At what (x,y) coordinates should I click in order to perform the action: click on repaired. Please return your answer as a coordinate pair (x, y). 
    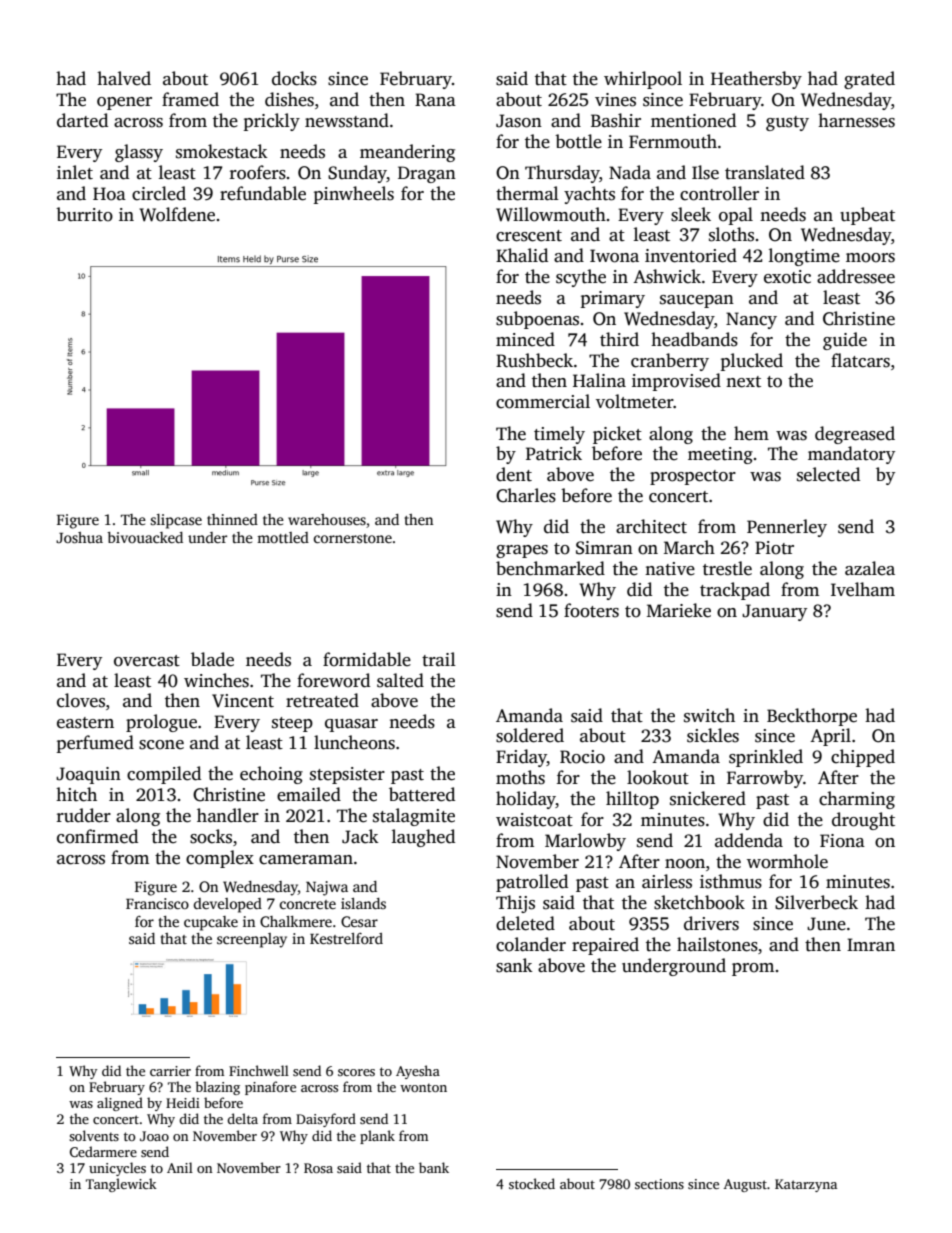
    Looking at the image, I should click on (605, 946).
